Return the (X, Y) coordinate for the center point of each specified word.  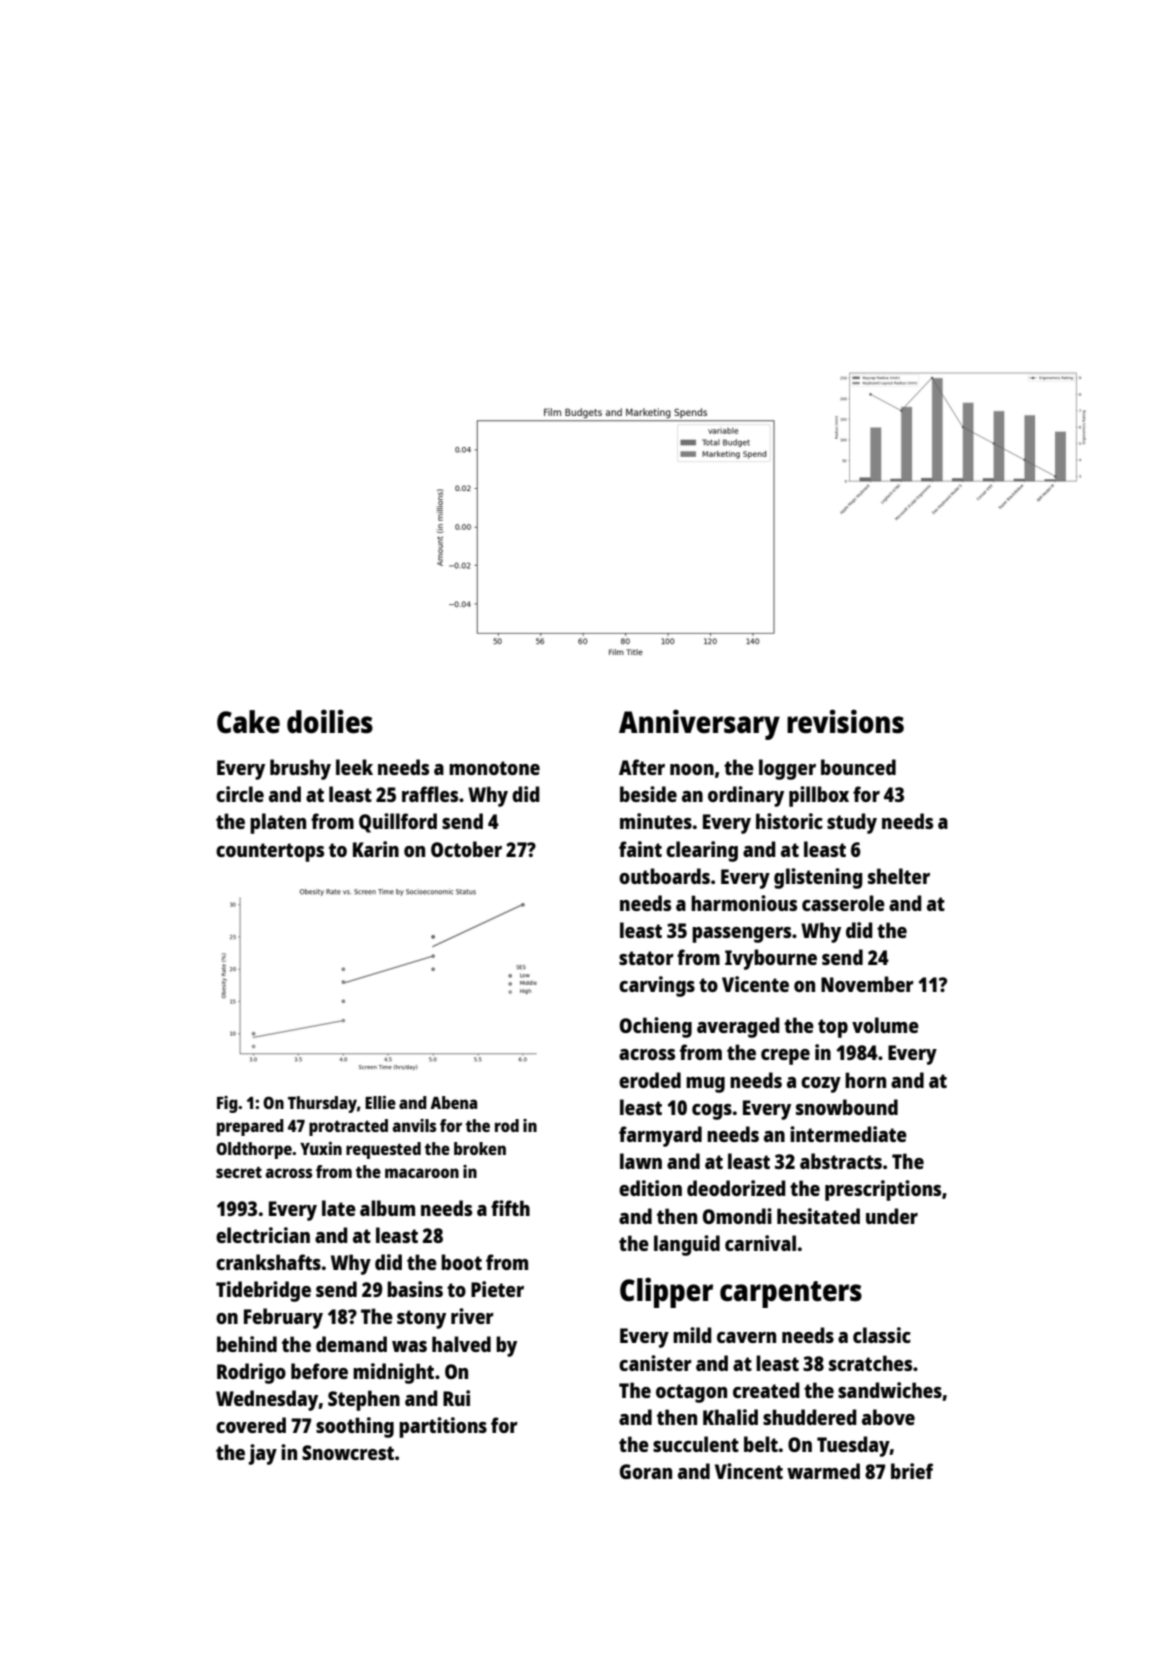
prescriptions (883, 1190)
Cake (248, 722)
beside (648, 794)
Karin (376, 849)
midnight (393, 1373)
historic (789, 821)
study (852, 823)
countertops (270, 852)
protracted (348, 1127)
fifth (510, 1208)
